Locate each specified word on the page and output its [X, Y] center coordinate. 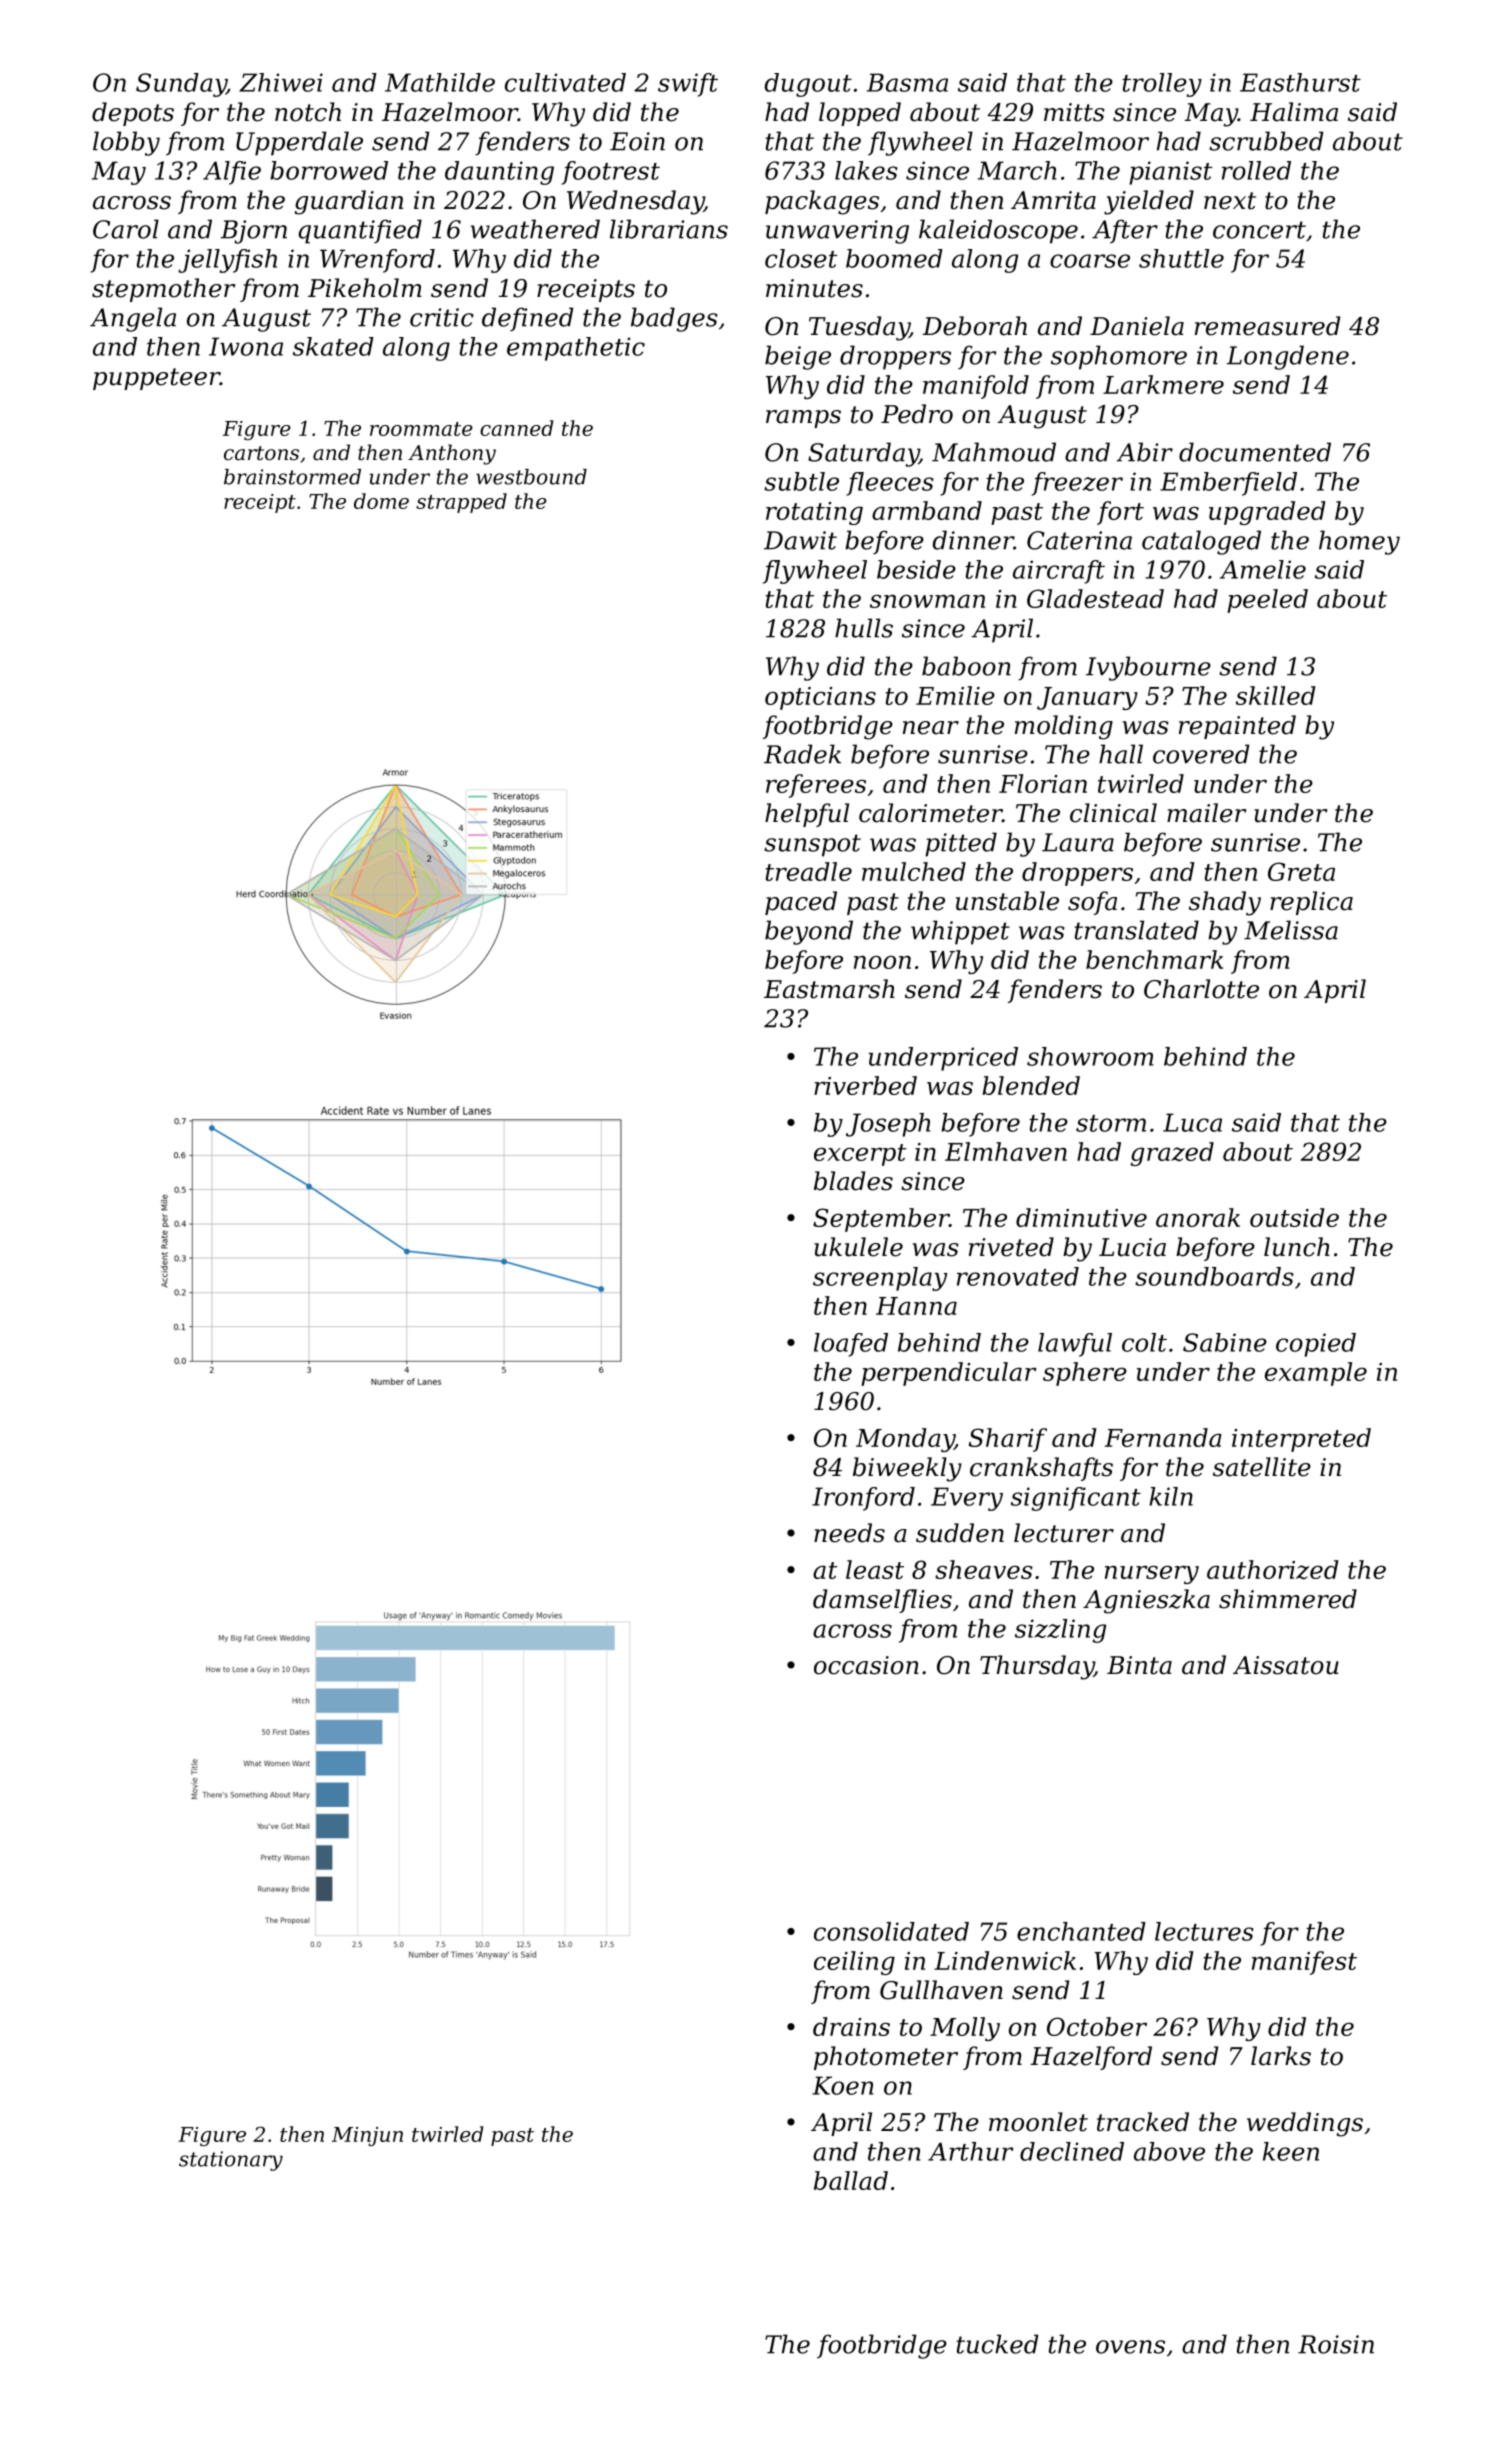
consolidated [891, 1931]
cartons [261, 453]
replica [1311, 903]
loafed [851, 1345]
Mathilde [440, 82]
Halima [1294, 112]
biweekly [907, 1469]
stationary [231, 2161]
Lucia [1132, 1247]
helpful [807, 815]
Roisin [1336, 2344]
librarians [669, 229]
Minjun [367, 2136]
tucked [997, 2344]
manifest [1304, 1963]
